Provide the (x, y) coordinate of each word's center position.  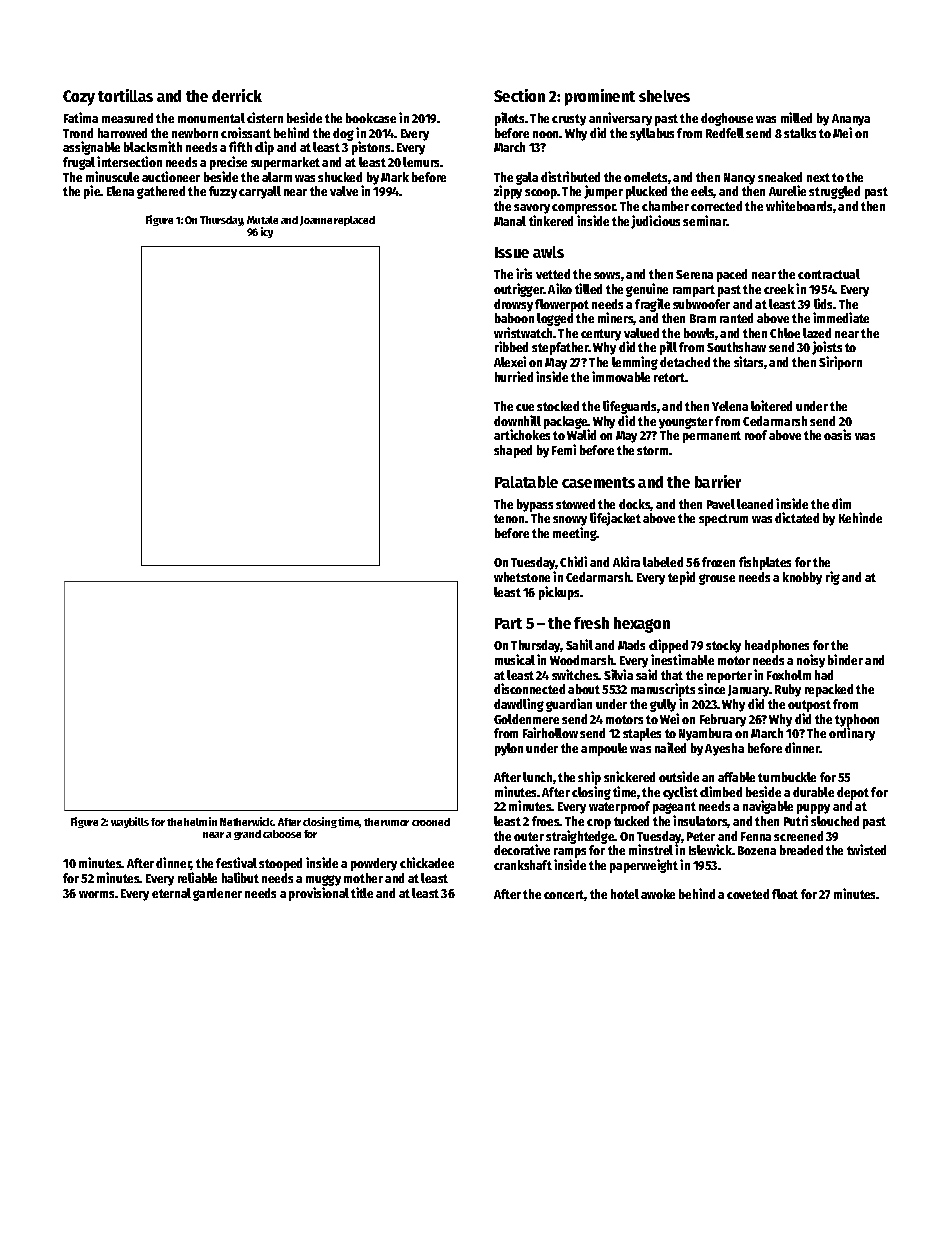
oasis (837, 434)
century (601, 335)
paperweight (644, 866)
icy (267, 232)
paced (732, 275)
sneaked (780, 177)
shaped (513, 451)
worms (96, 894)
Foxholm (789, 675)
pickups (559, 593)
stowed (575, 504)
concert (564, 895)
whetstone (522, 577)
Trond (78, 133)
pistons (371, 148)
